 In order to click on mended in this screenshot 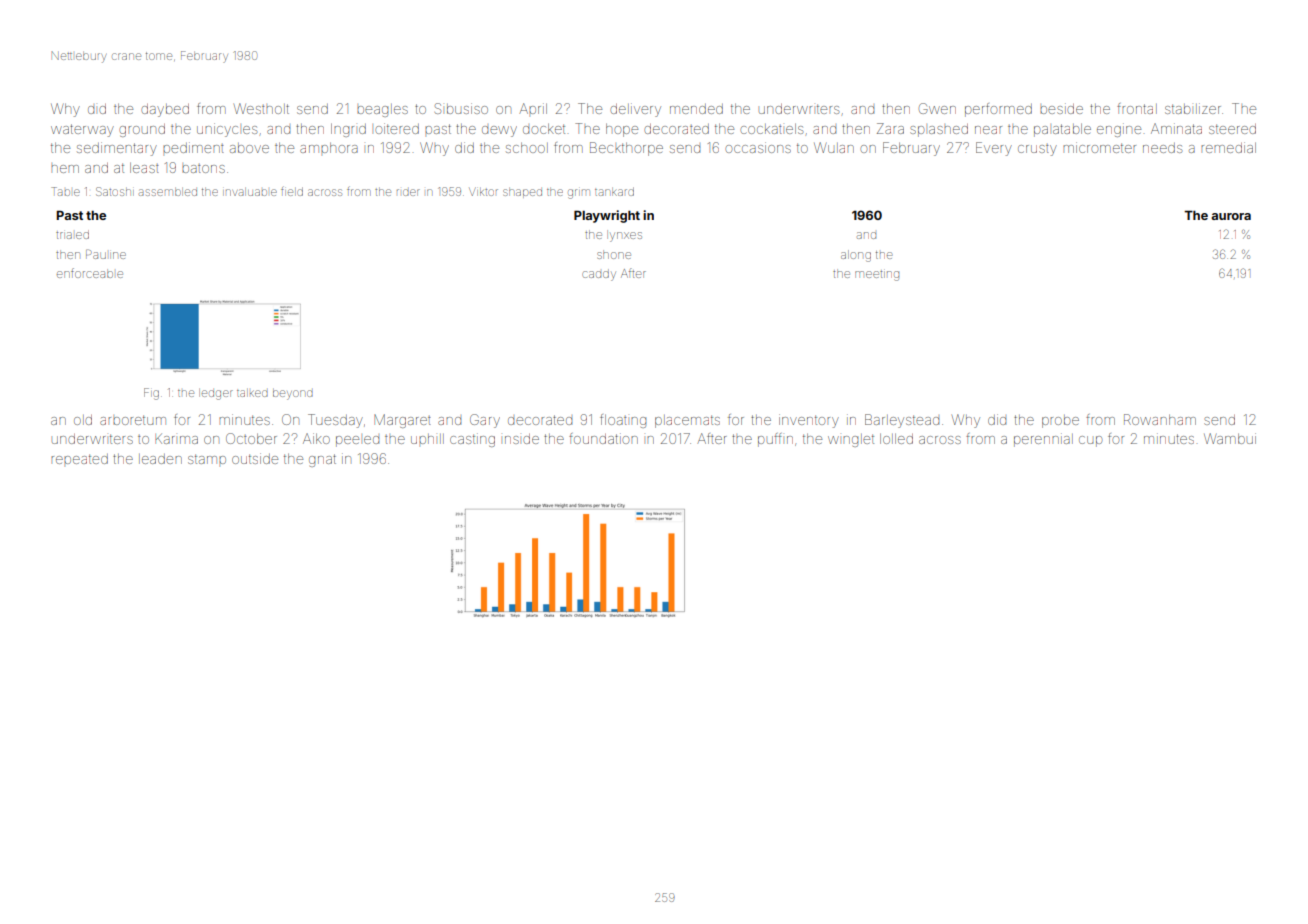, I will do `click(696, 109)`.
